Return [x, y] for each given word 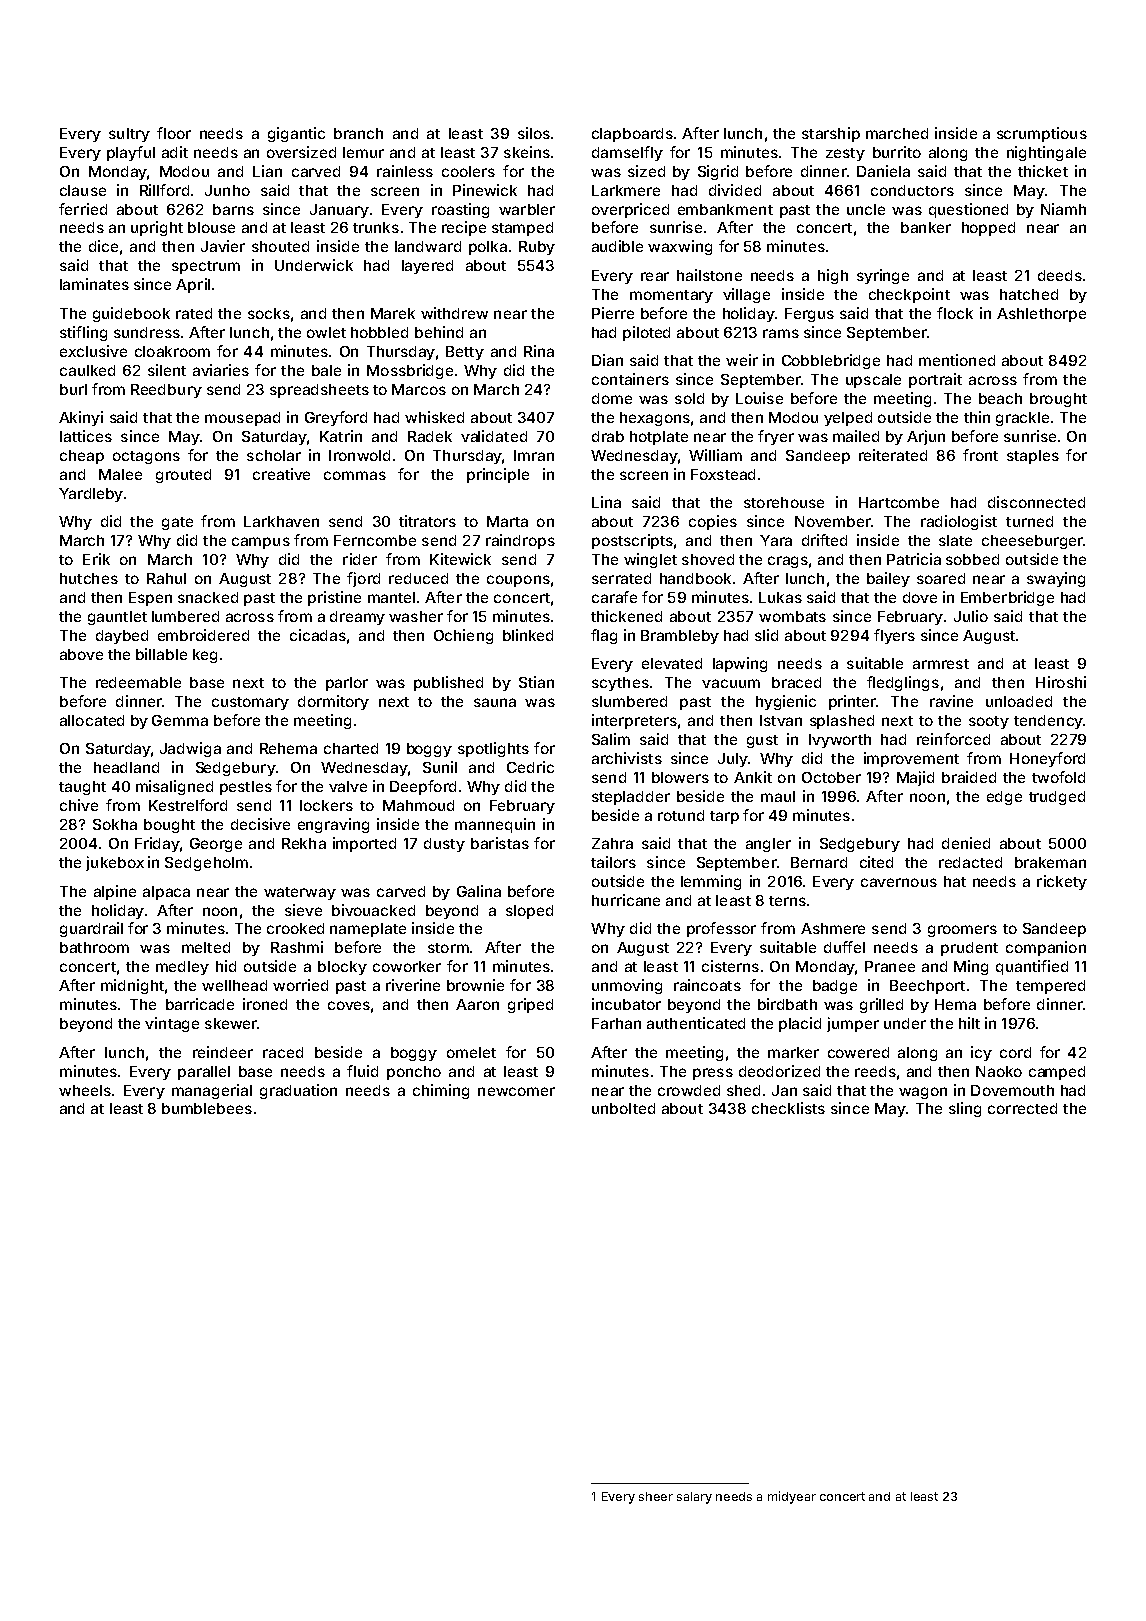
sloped [529, 912]
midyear [792, 1497]
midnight [132, 986]
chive [79, 805]
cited [876, 862]
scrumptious [1042, 134]
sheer [656, 1496]
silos [534, 133]
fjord [363, 579]
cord [1015, 1052]
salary [694, 1498]
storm [448, 948]
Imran [534, 455]
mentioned [957, 360]
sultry [129, 135]
